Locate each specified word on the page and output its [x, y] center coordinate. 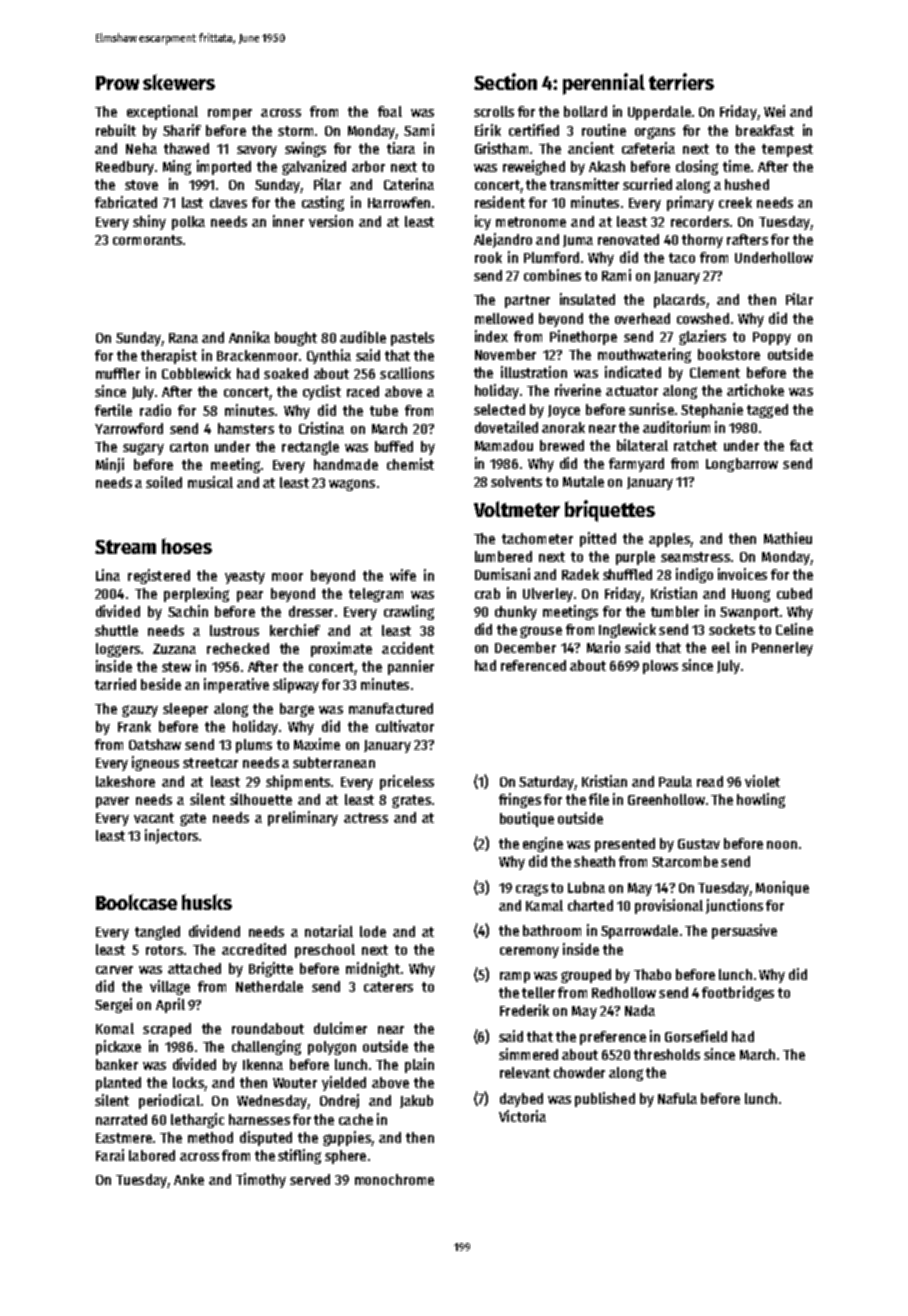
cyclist [322, 392]
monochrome [394, 1179]
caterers [388, 987]
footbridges [738, 993]
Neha [141, 148]
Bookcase [136, 902]
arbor [368, 166]
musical [210, 482]
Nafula [677, 1098]
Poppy [772, 338]
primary [690, 203]
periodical [169, 1101]
